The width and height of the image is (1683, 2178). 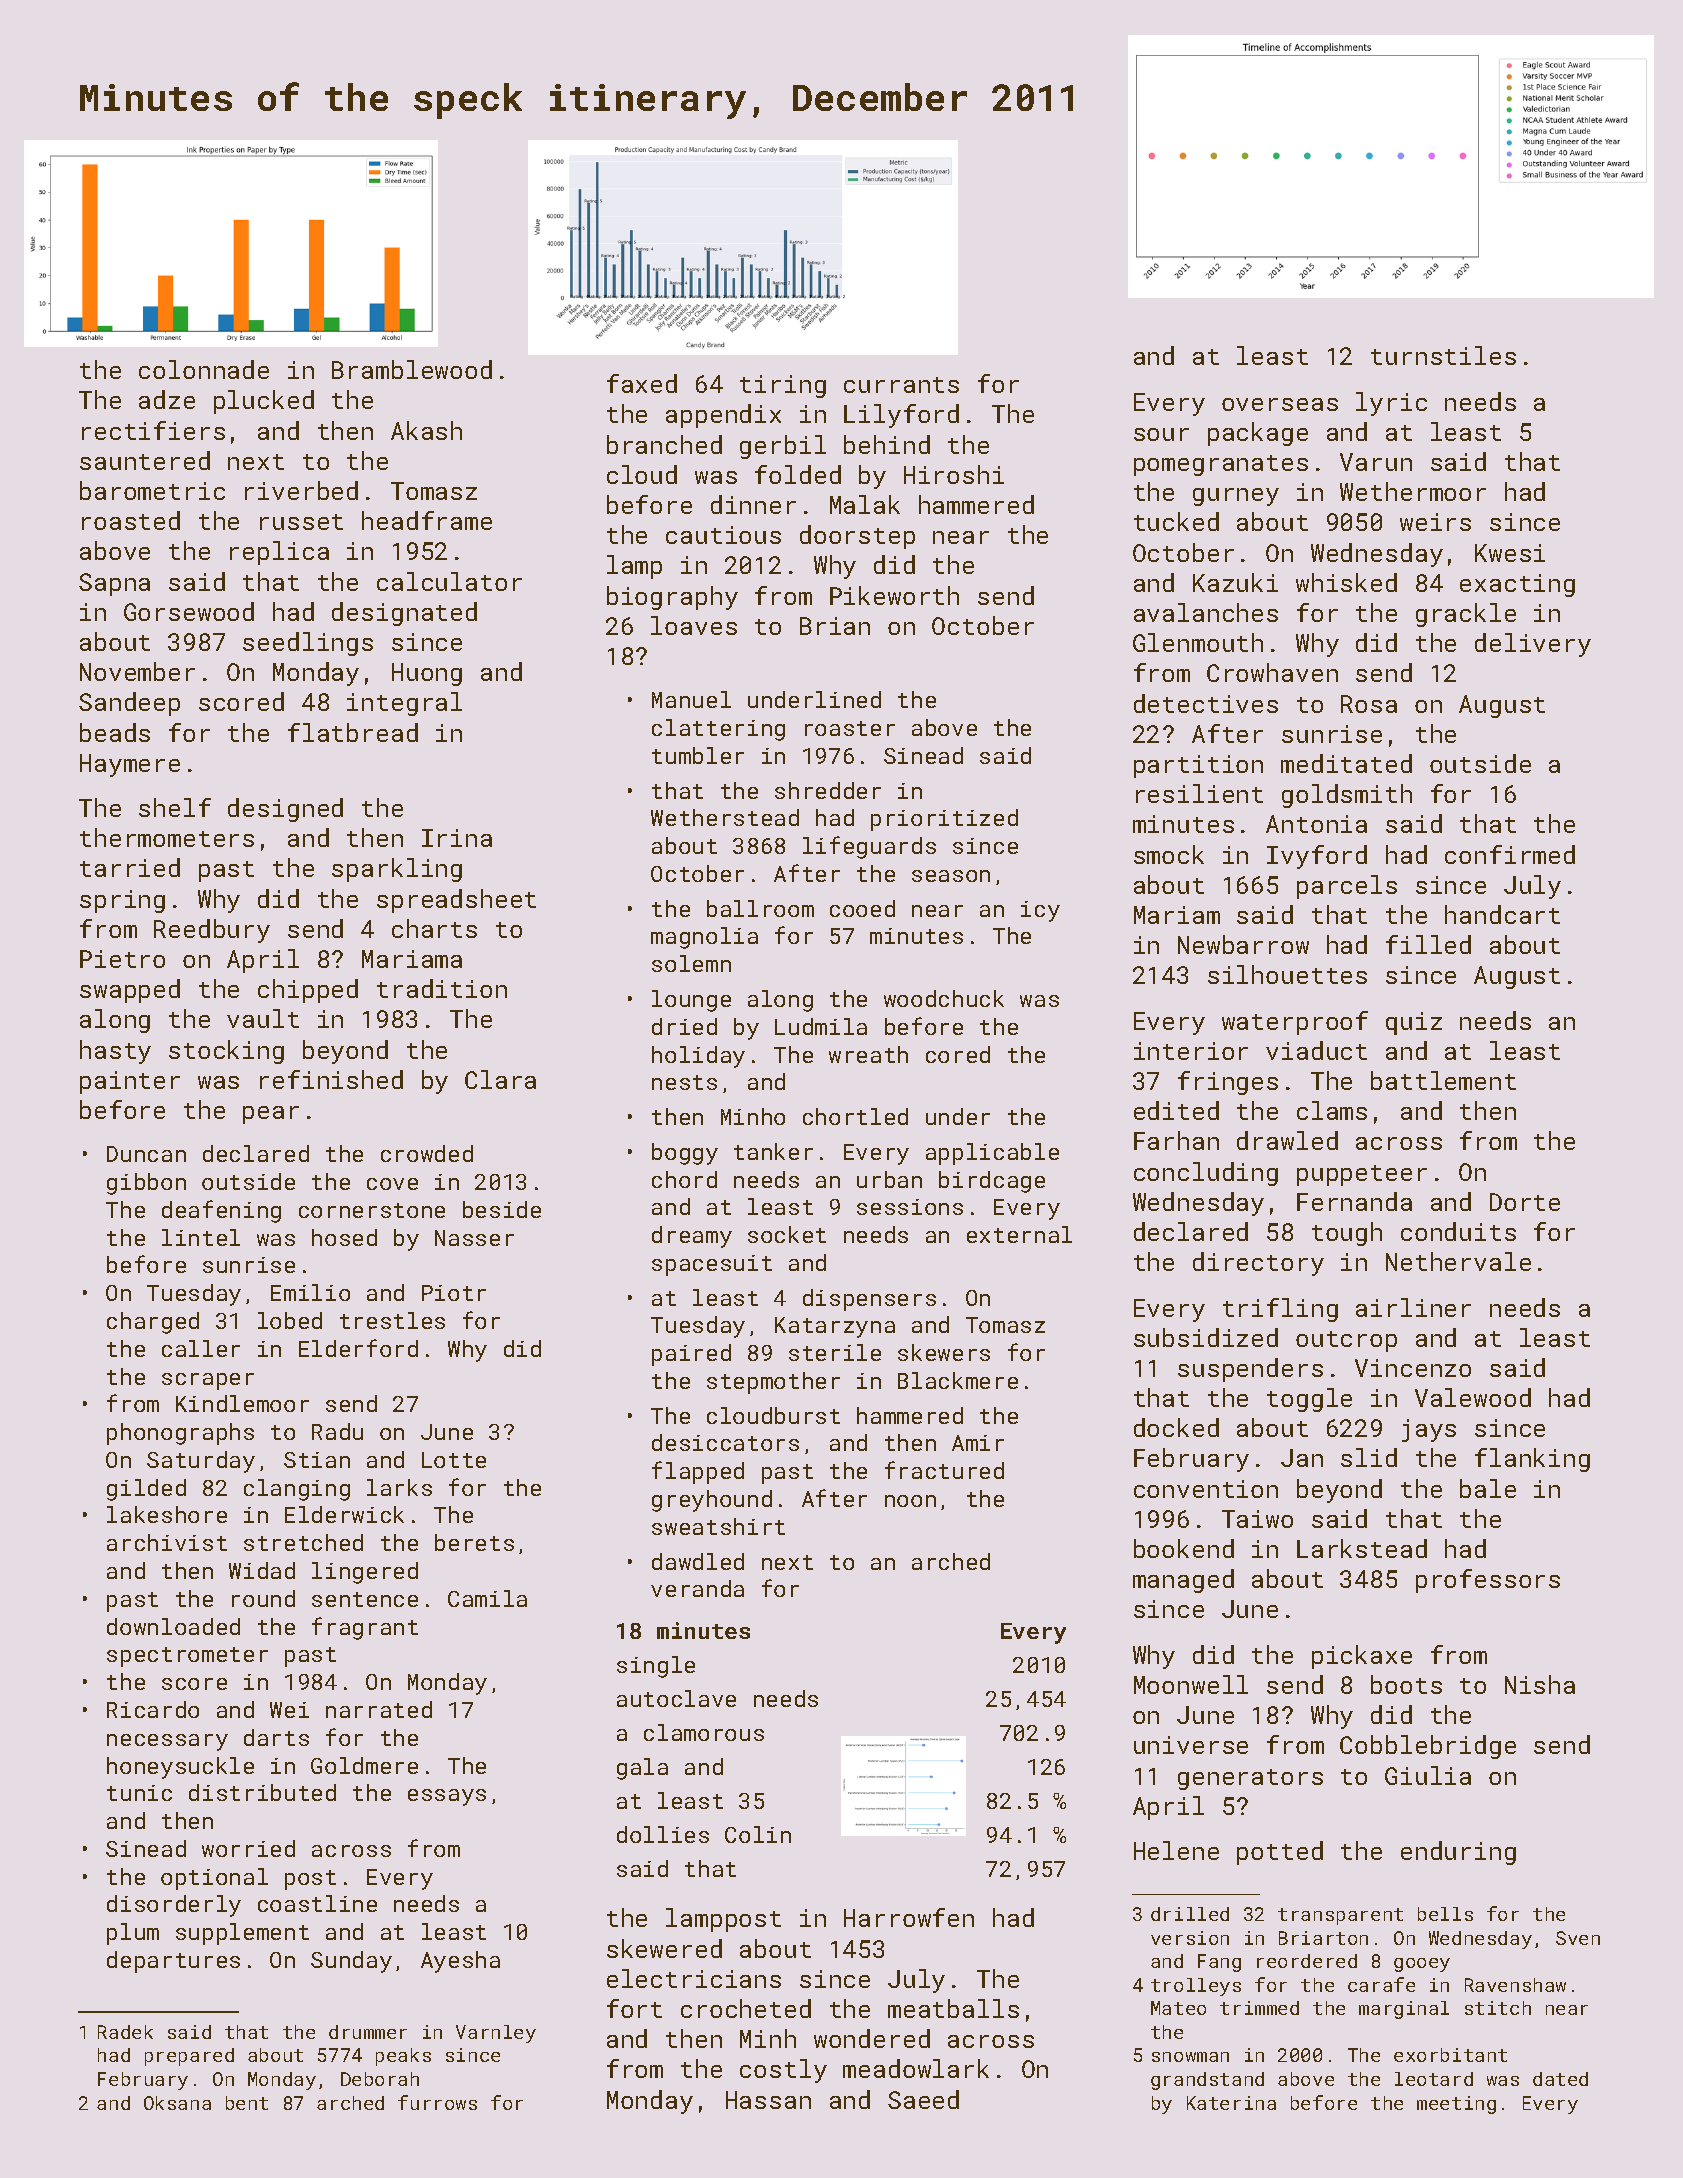 I want to click on Dorte, so click(x=1525, y=1202).
